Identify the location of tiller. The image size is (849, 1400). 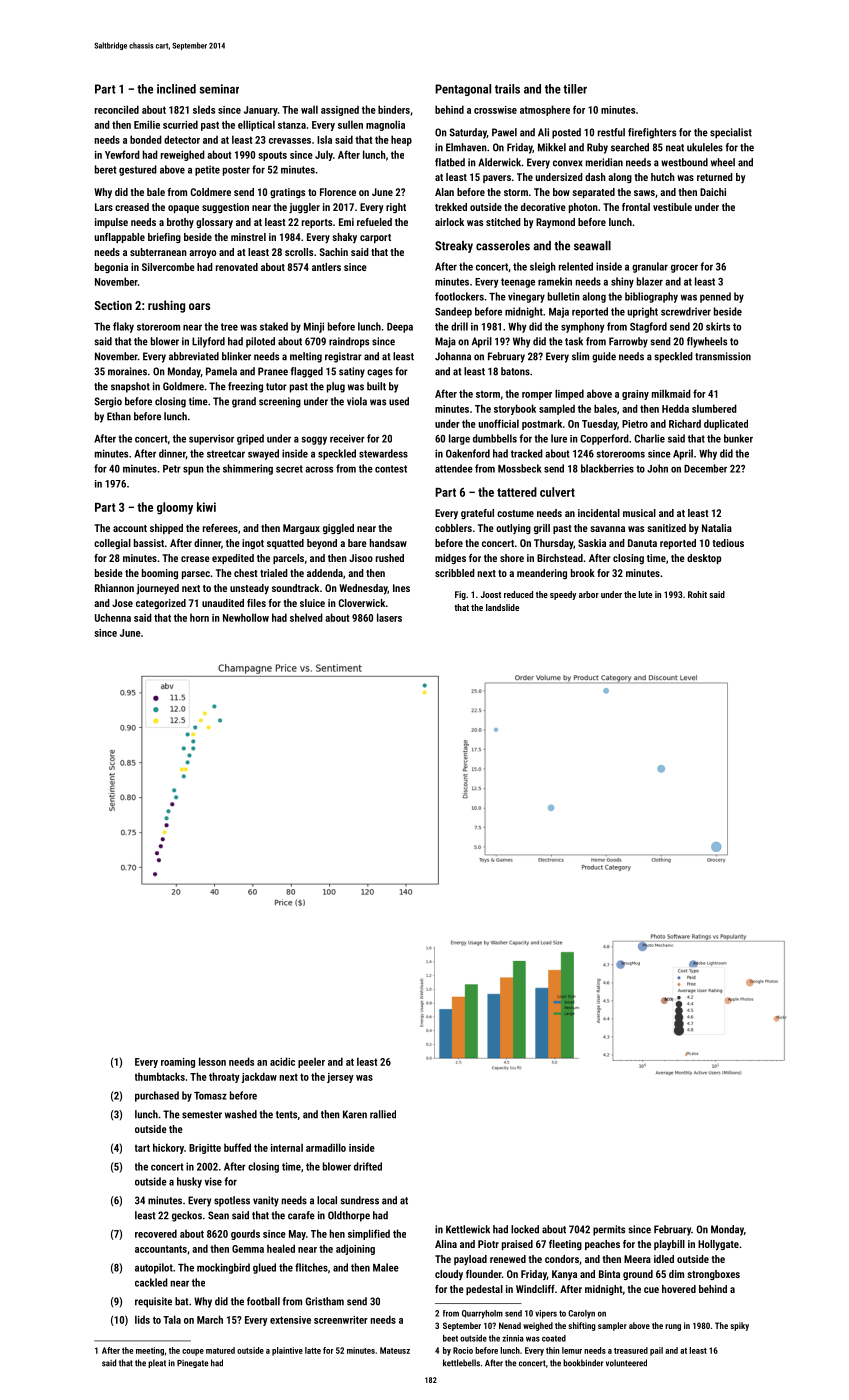
(575, 89).
